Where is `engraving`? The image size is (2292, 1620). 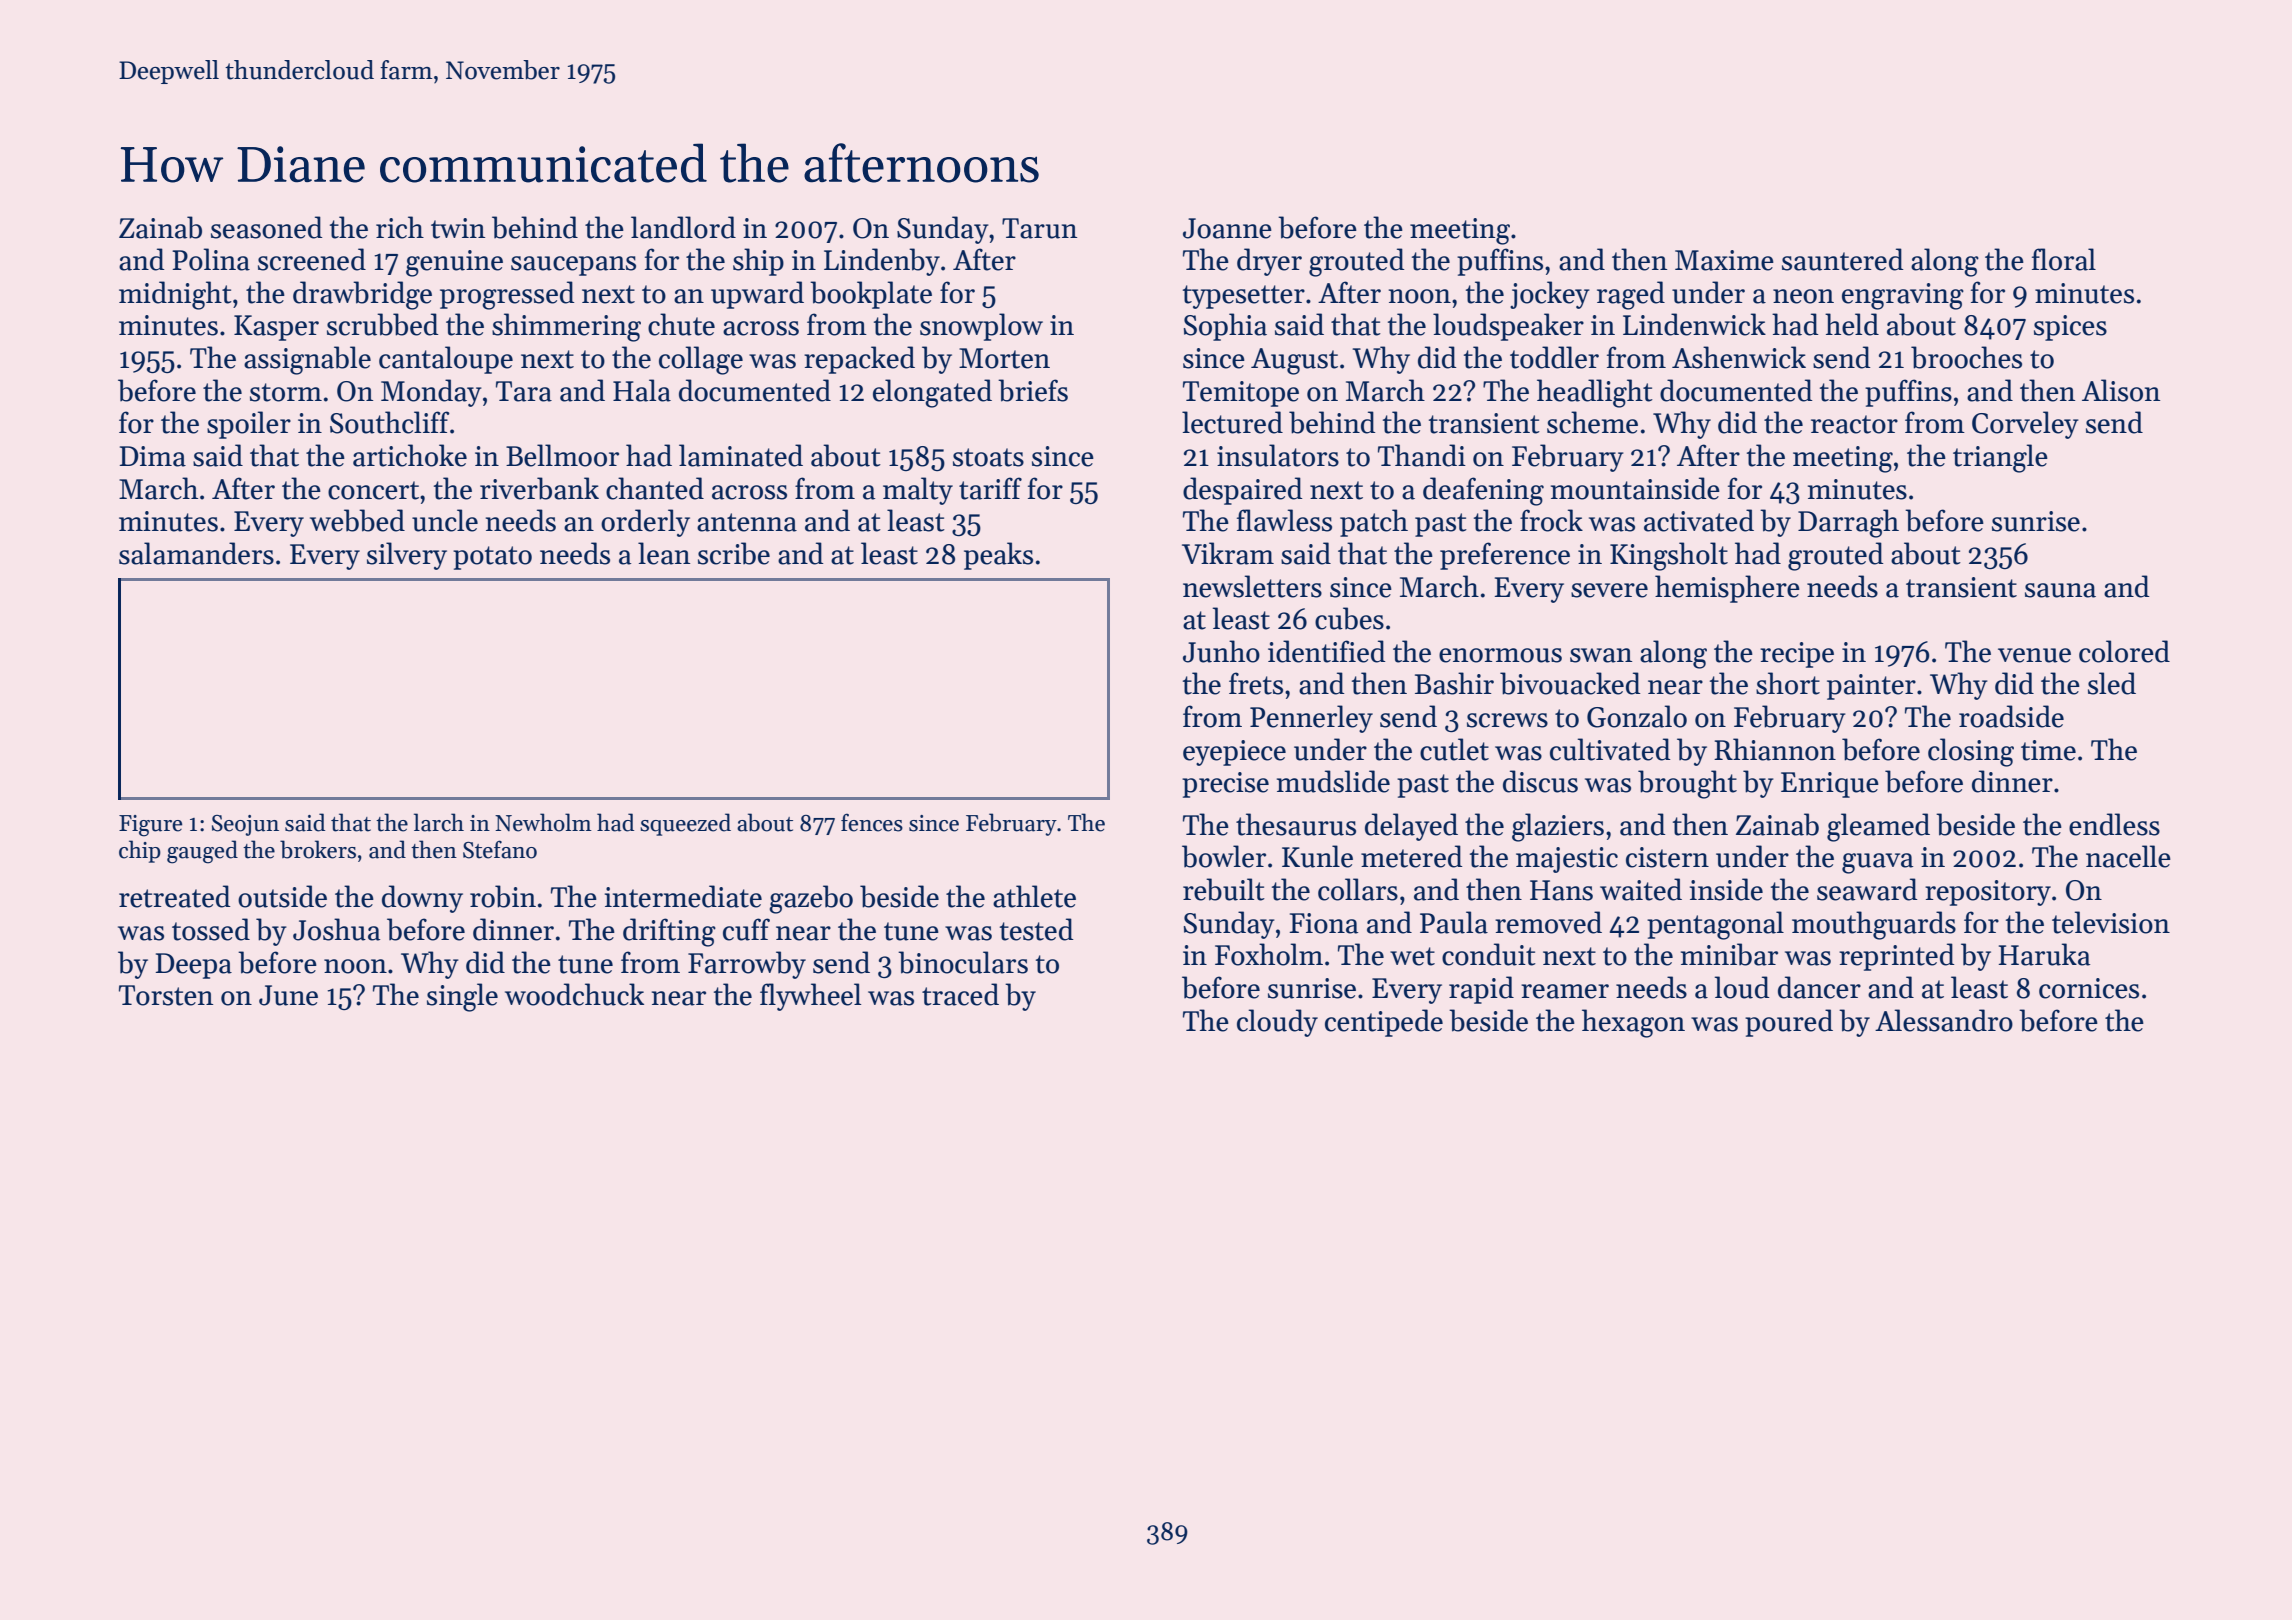 engraving is located at coordinates (1903, 296).
